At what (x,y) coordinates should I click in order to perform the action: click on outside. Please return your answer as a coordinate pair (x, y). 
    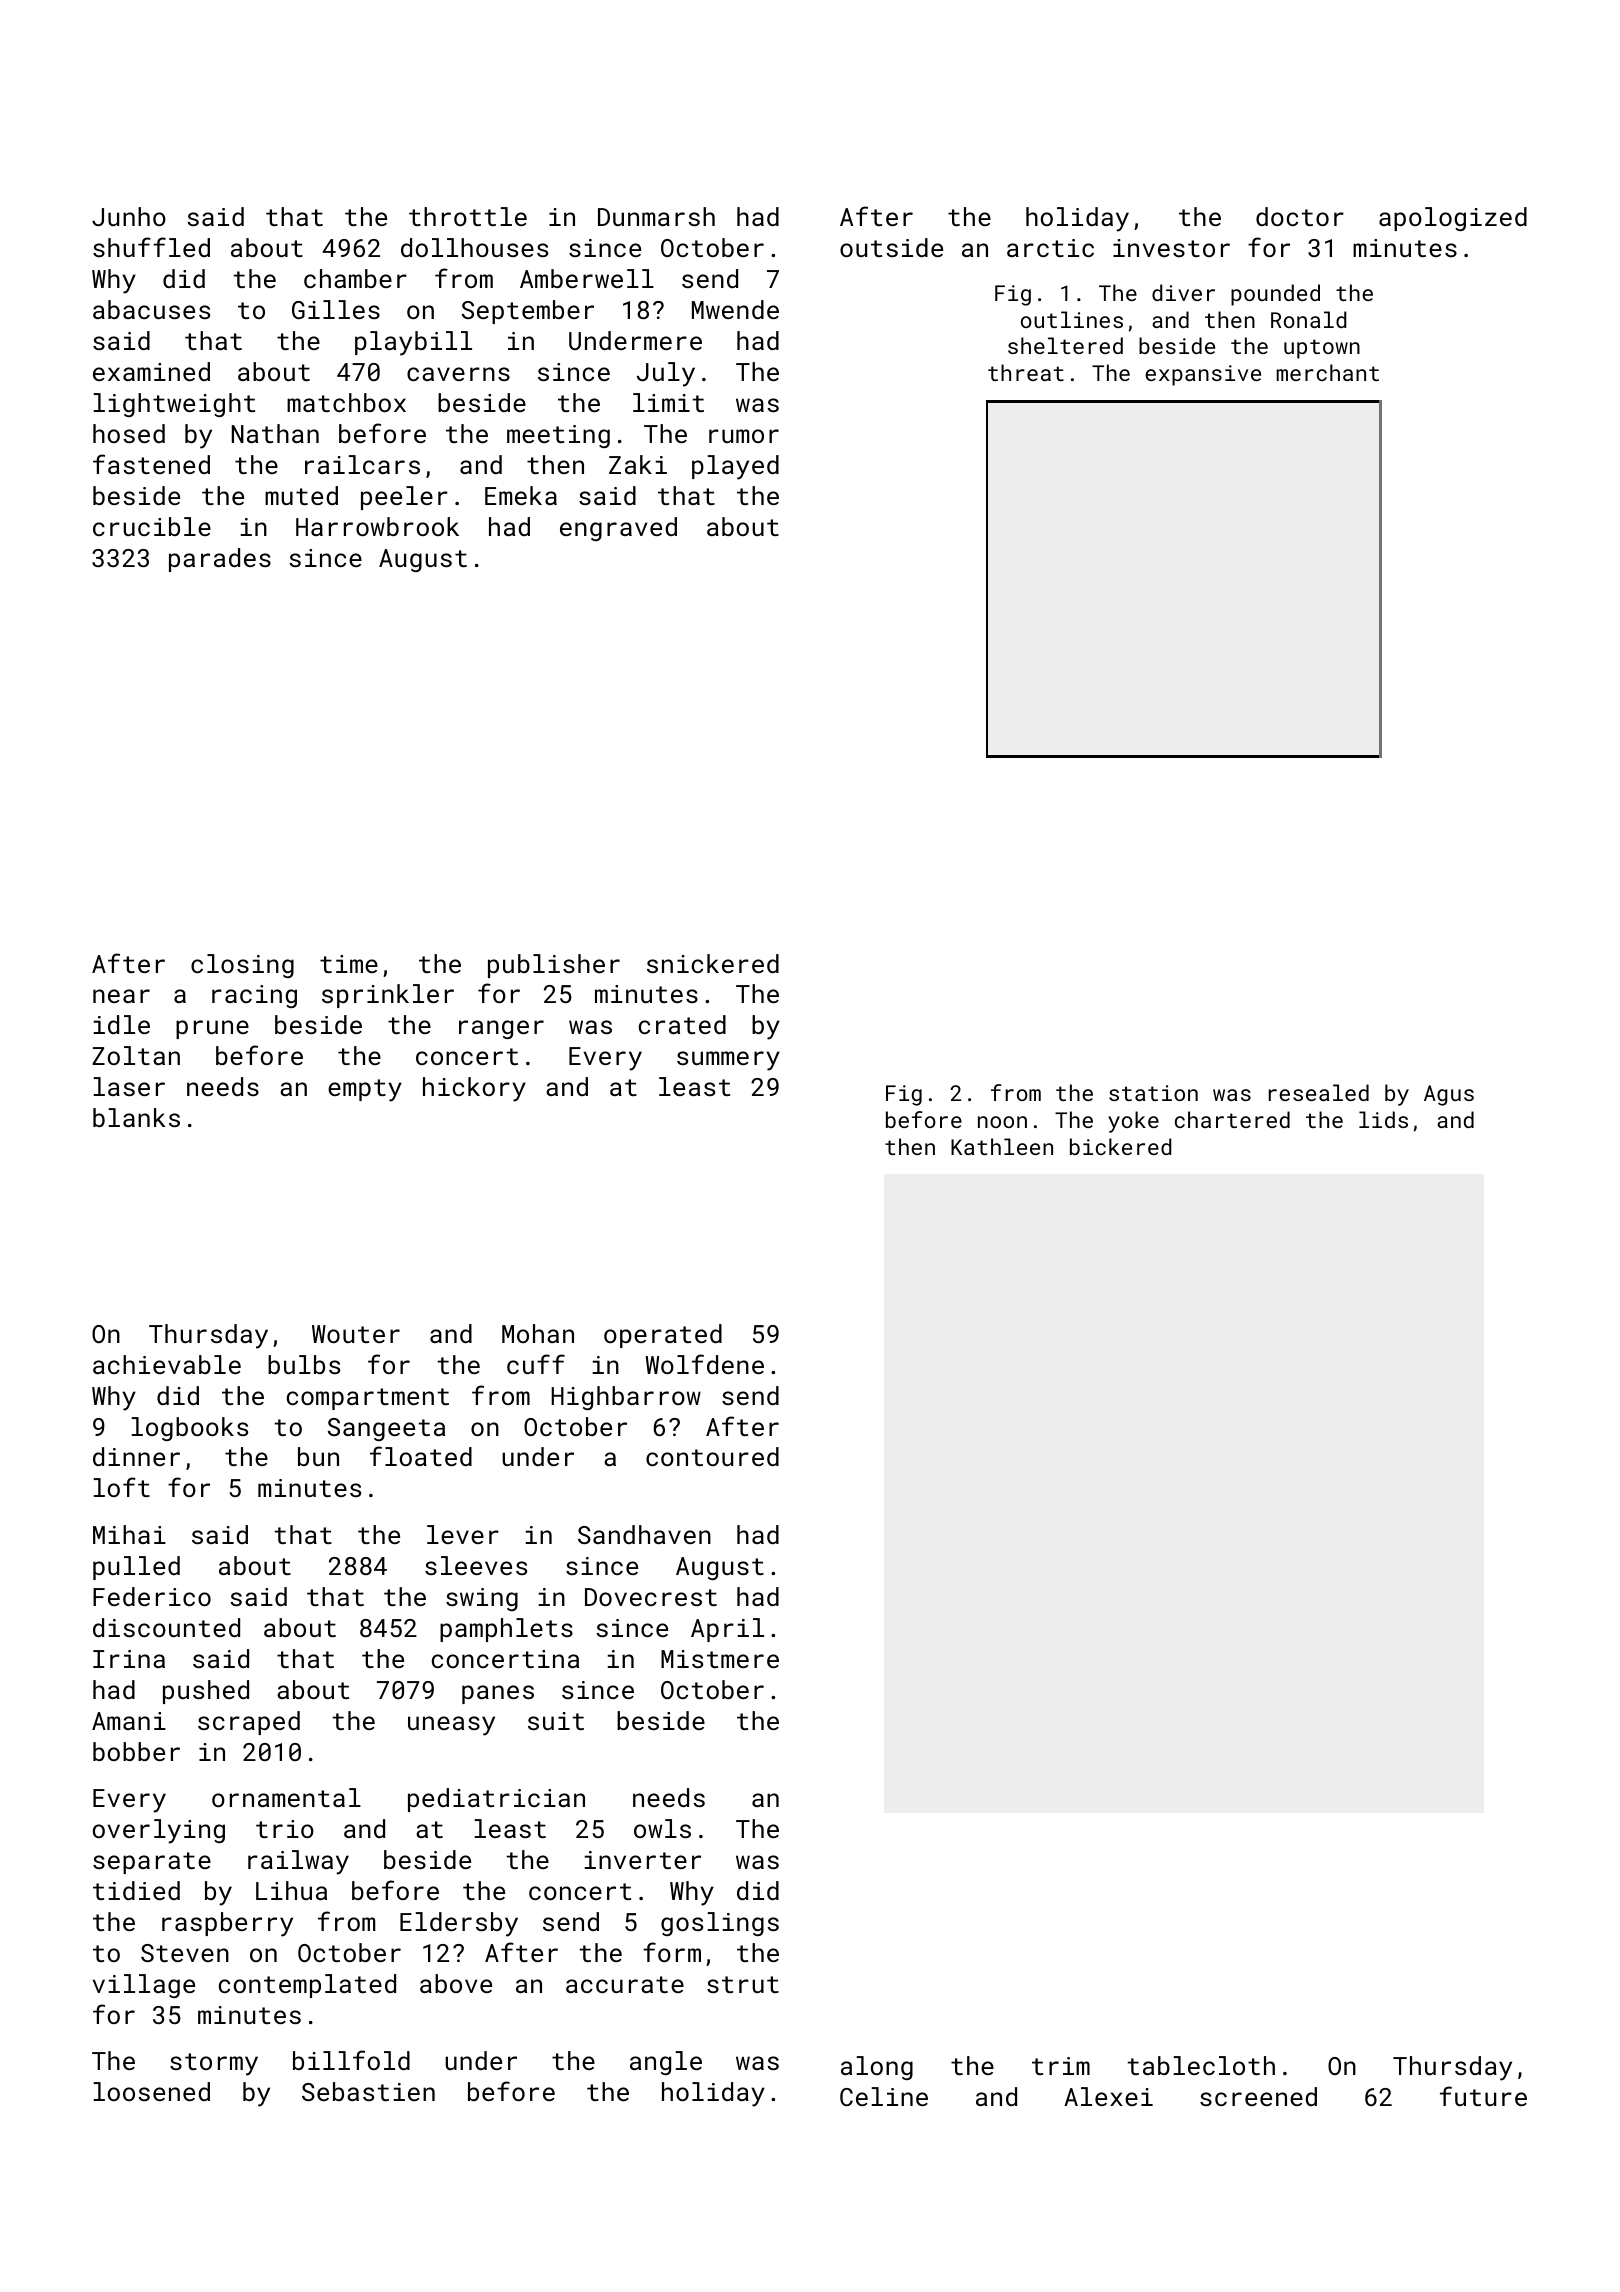
    Looking at the image, I should click on (891, 247).
